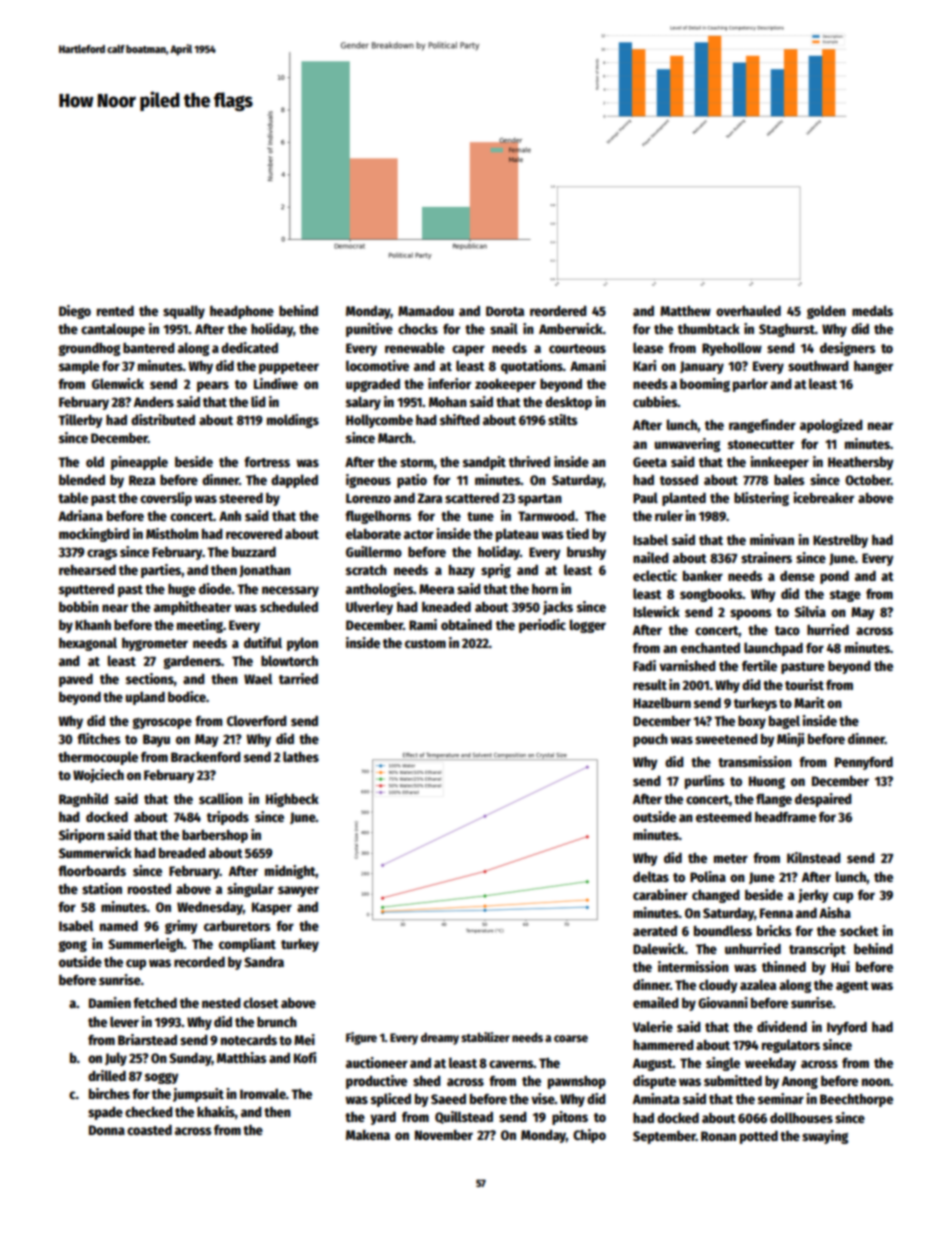 This image has height=1233, width=952. I want to click on Matthias, so click(241, 1057).
